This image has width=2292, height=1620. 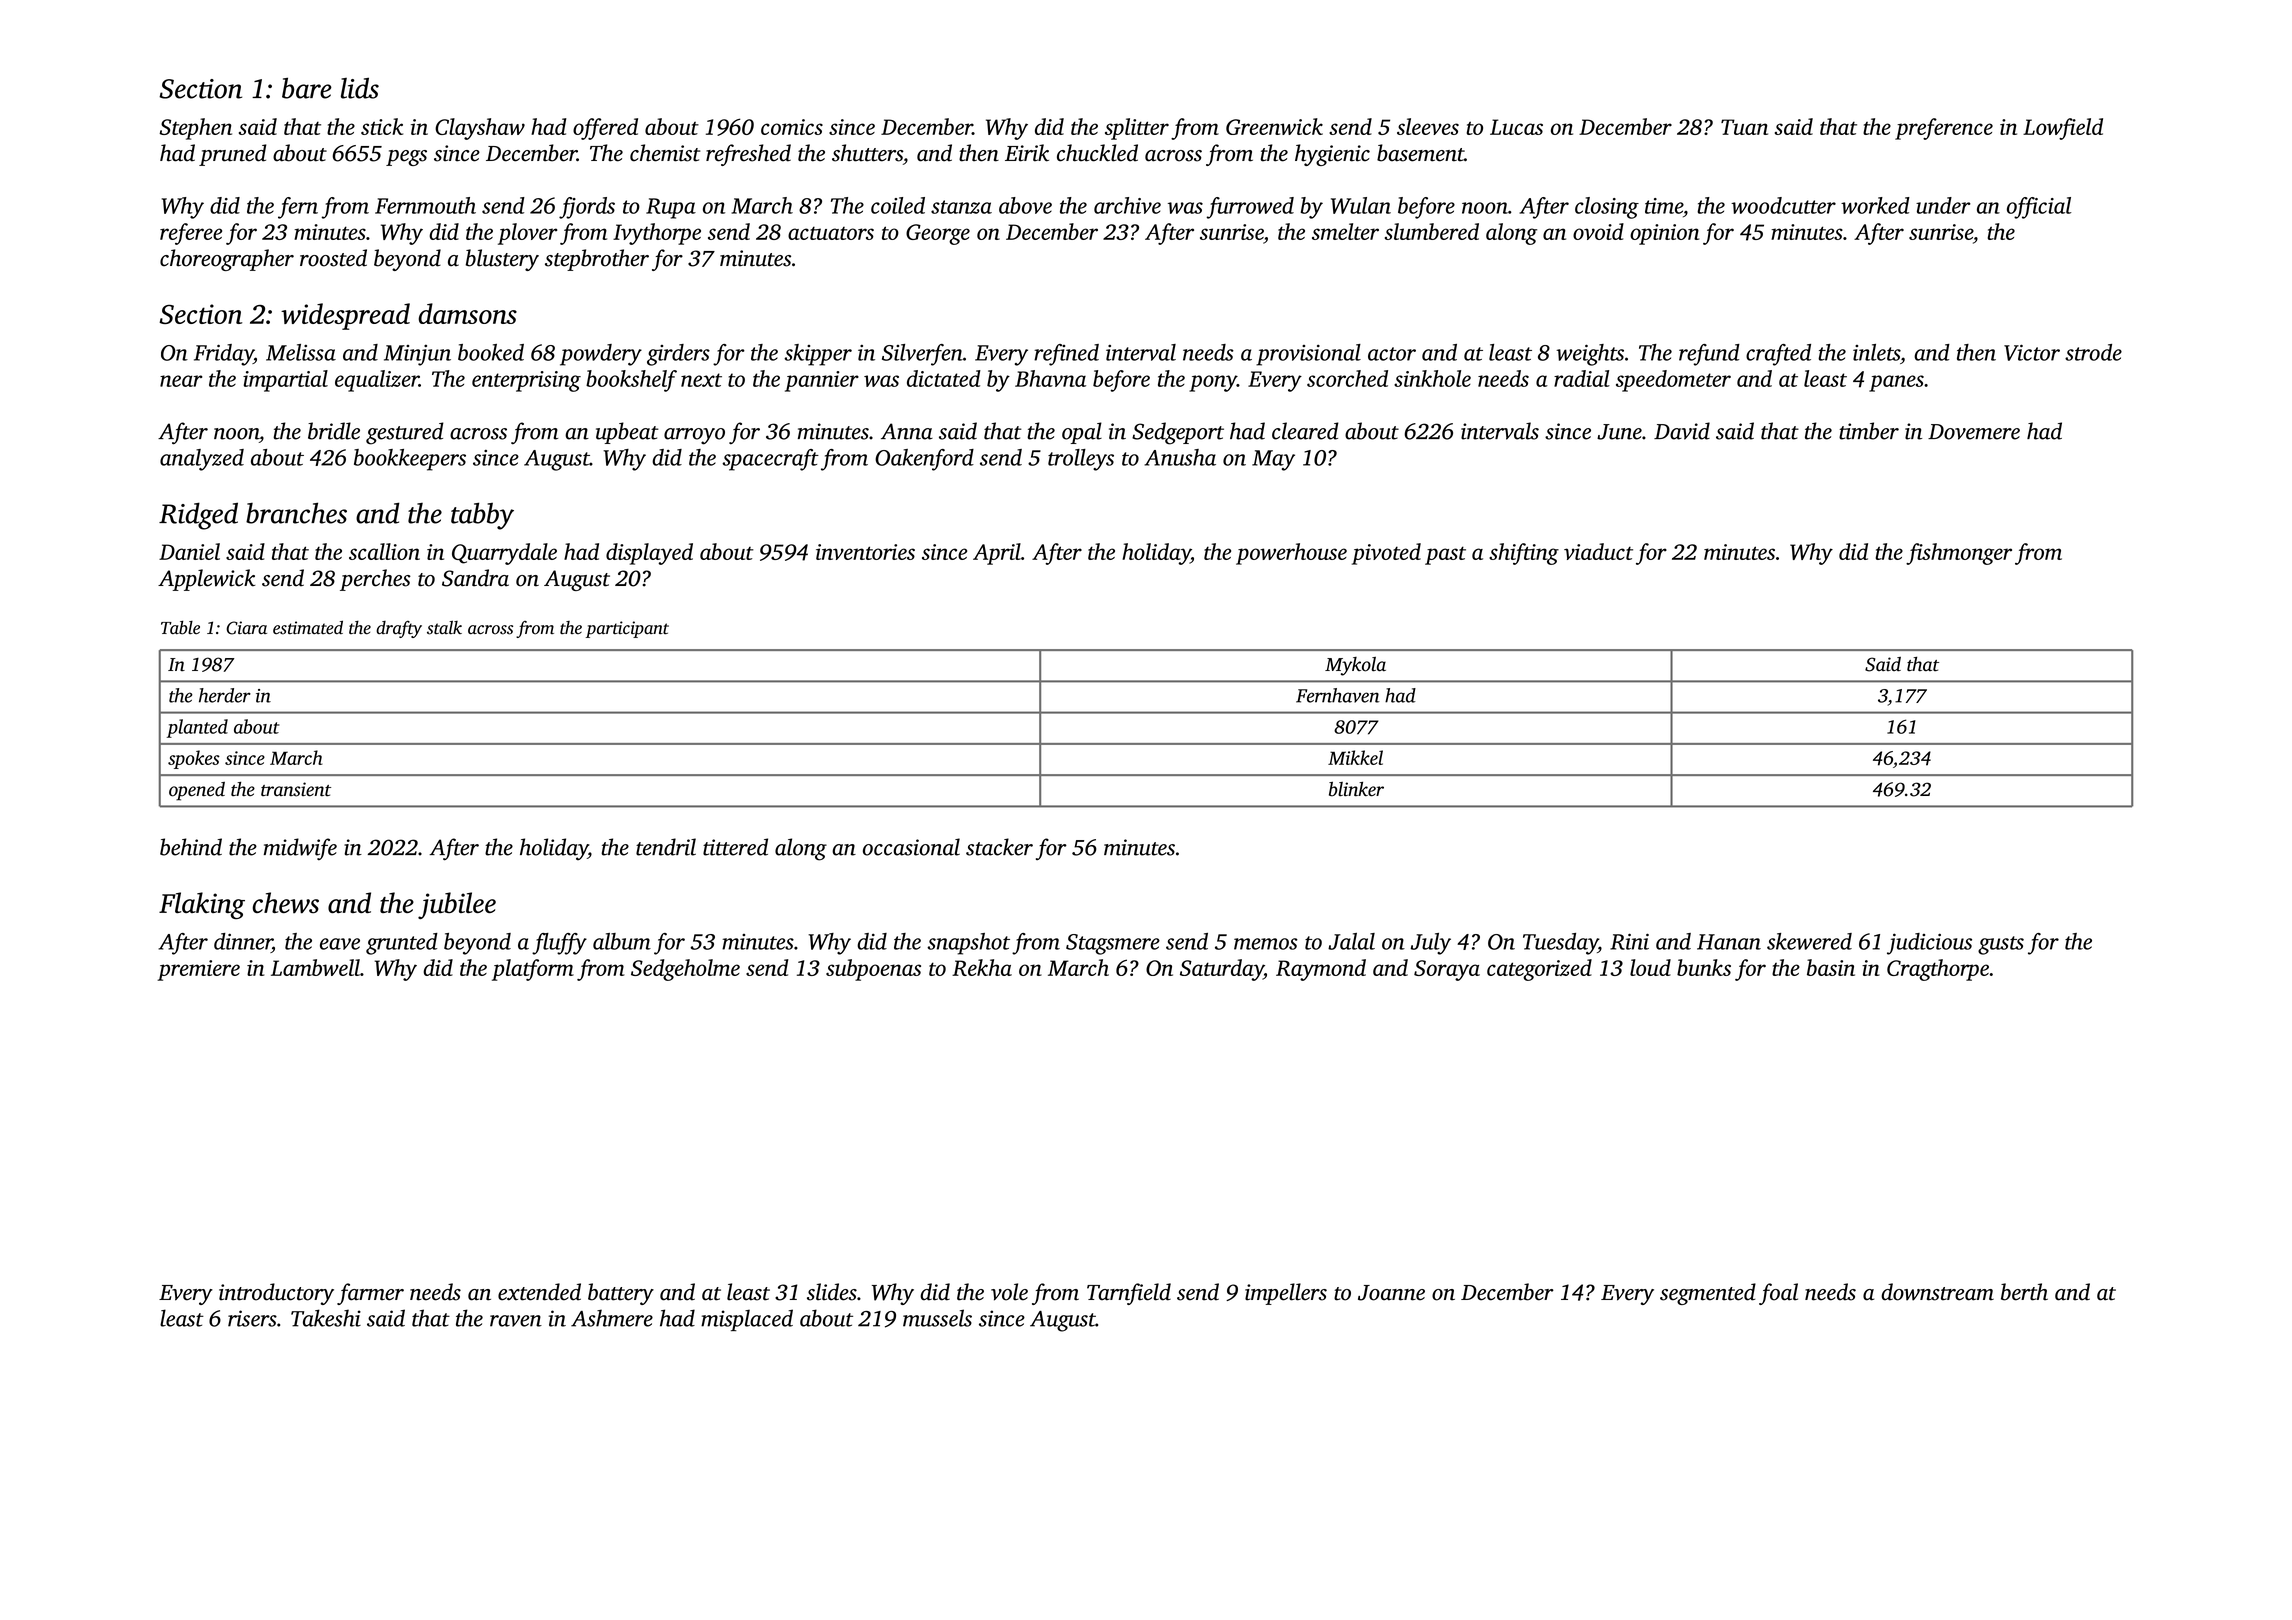 What do you see at coordinates (276, 1294) in the image?
I see `introductory` at bounding box center [276, 1294].
